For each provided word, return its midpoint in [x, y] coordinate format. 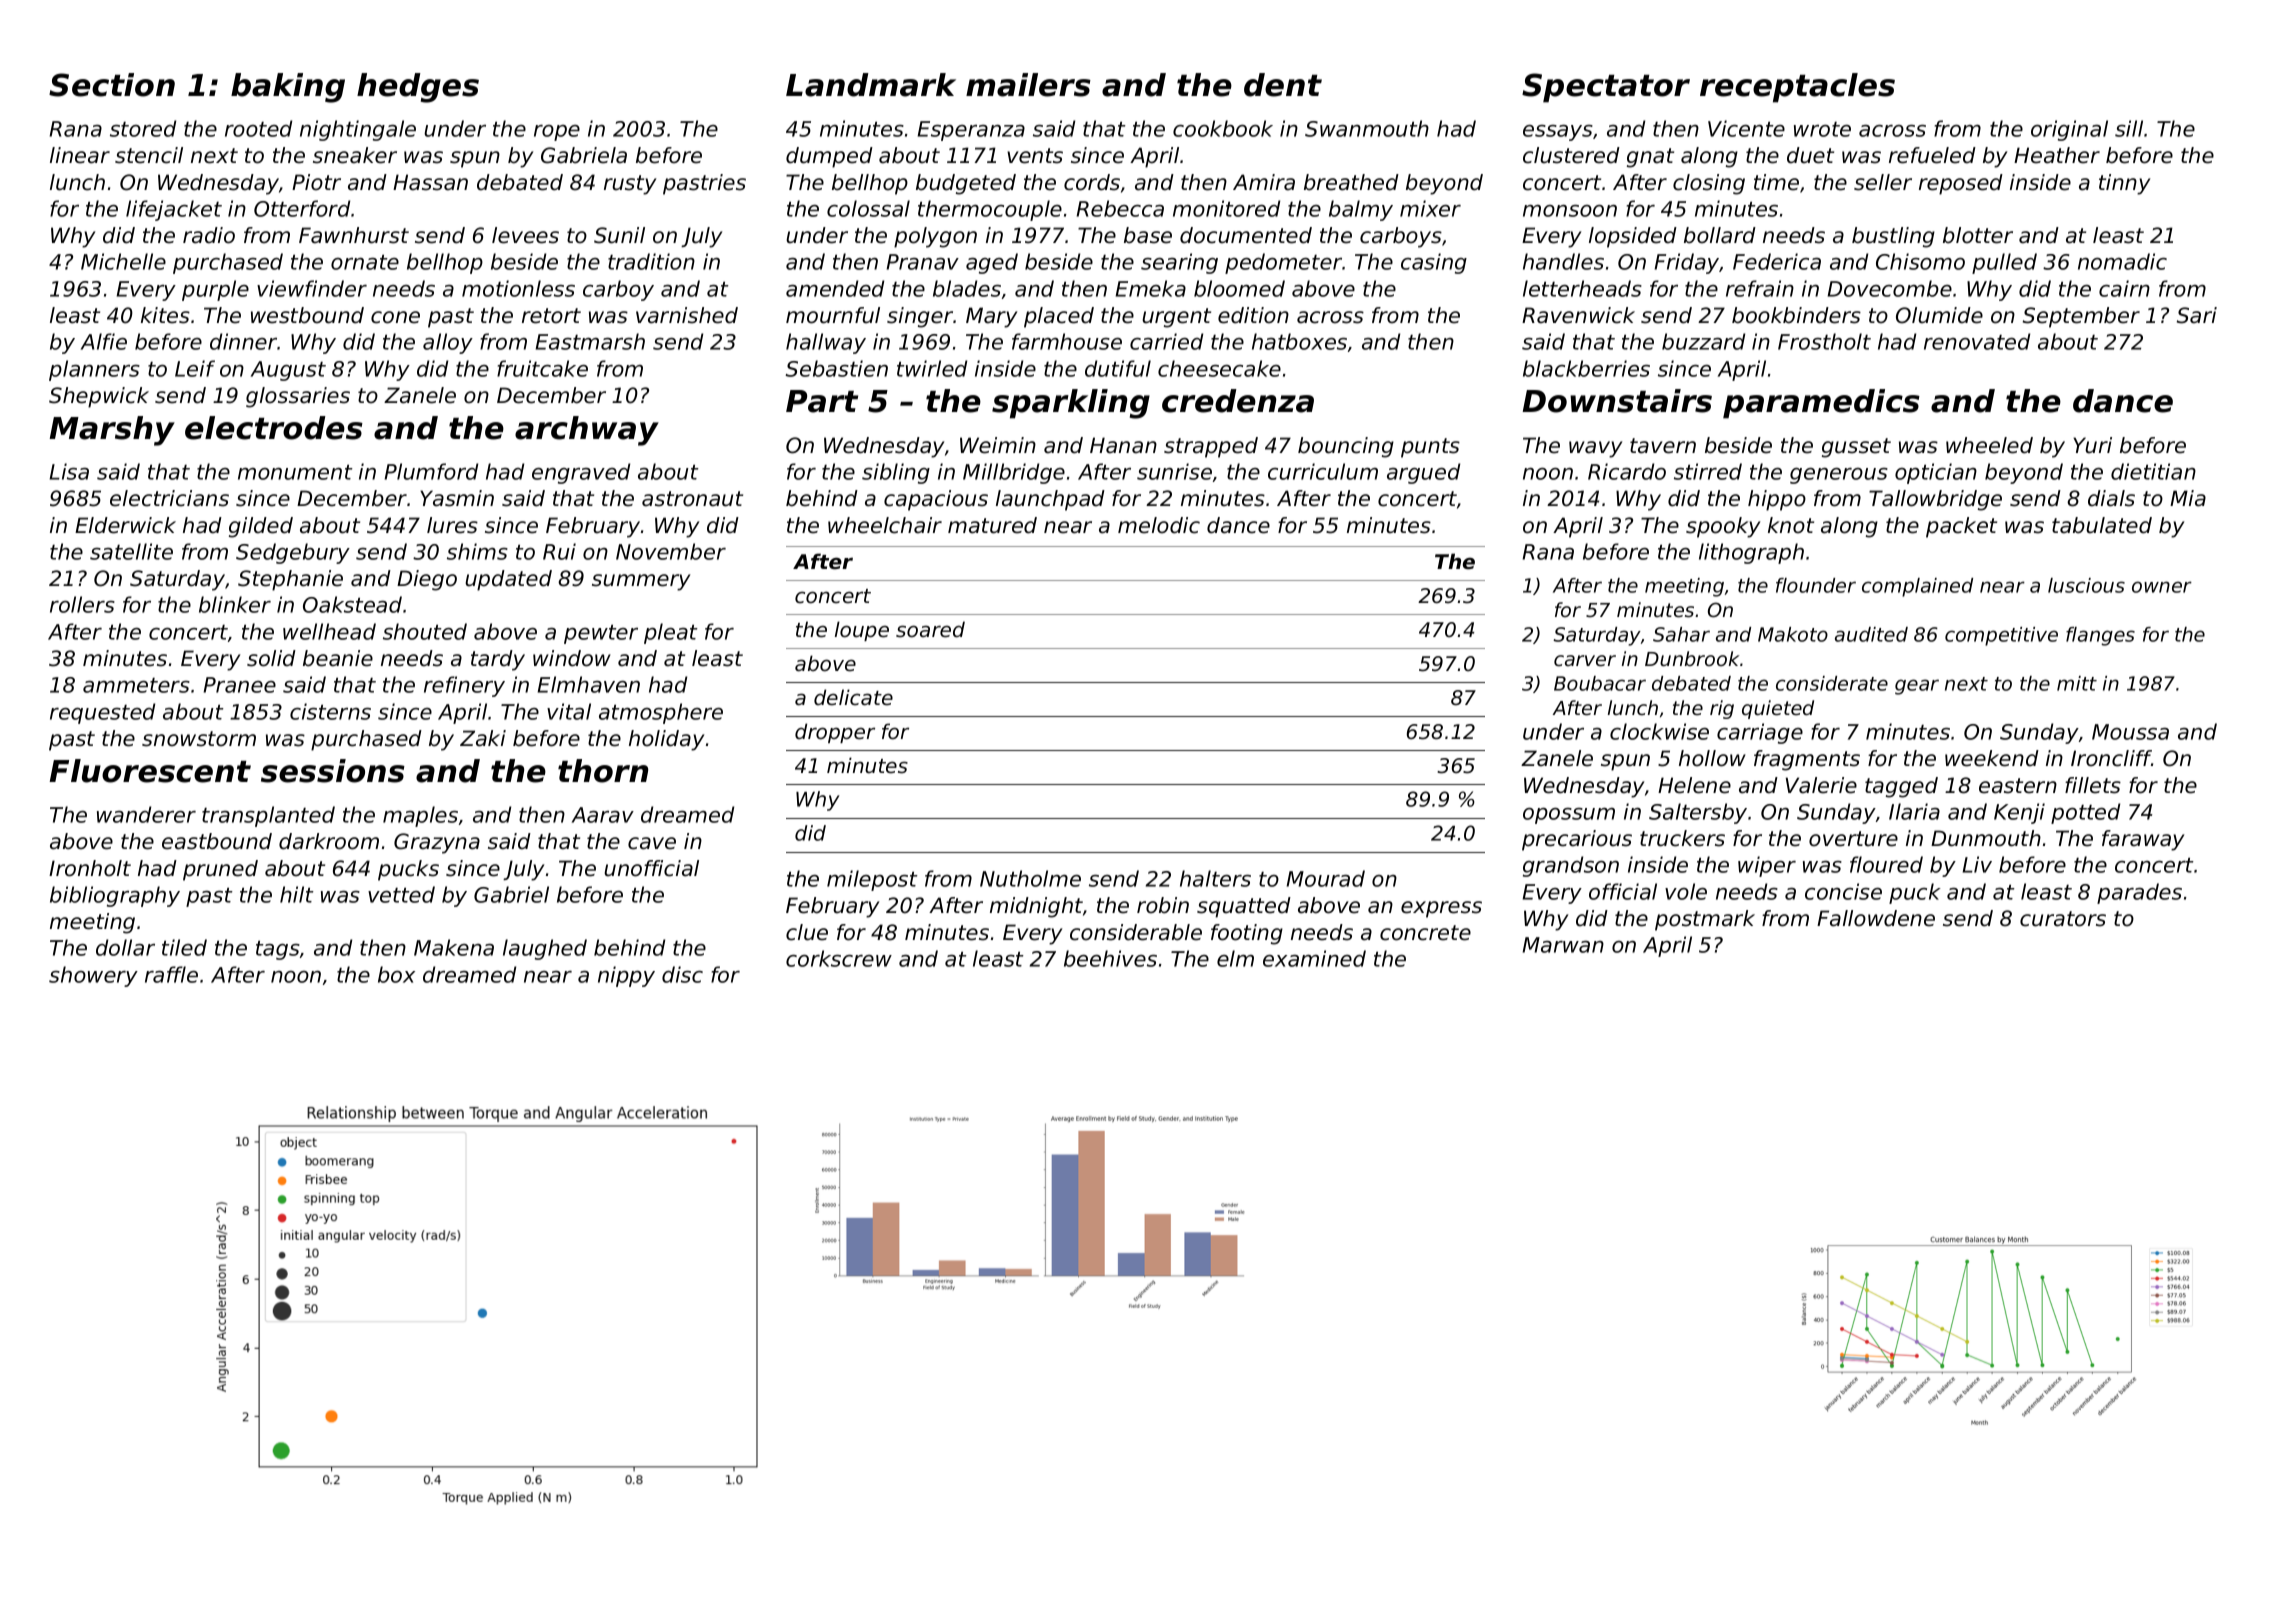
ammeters [136, 685]
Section [112, 85]
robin [1163, 905]
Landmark [871, 85]
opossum [1569, 816]
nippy [626, 976]
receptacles [1797, 88]
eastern [2018, 786]
